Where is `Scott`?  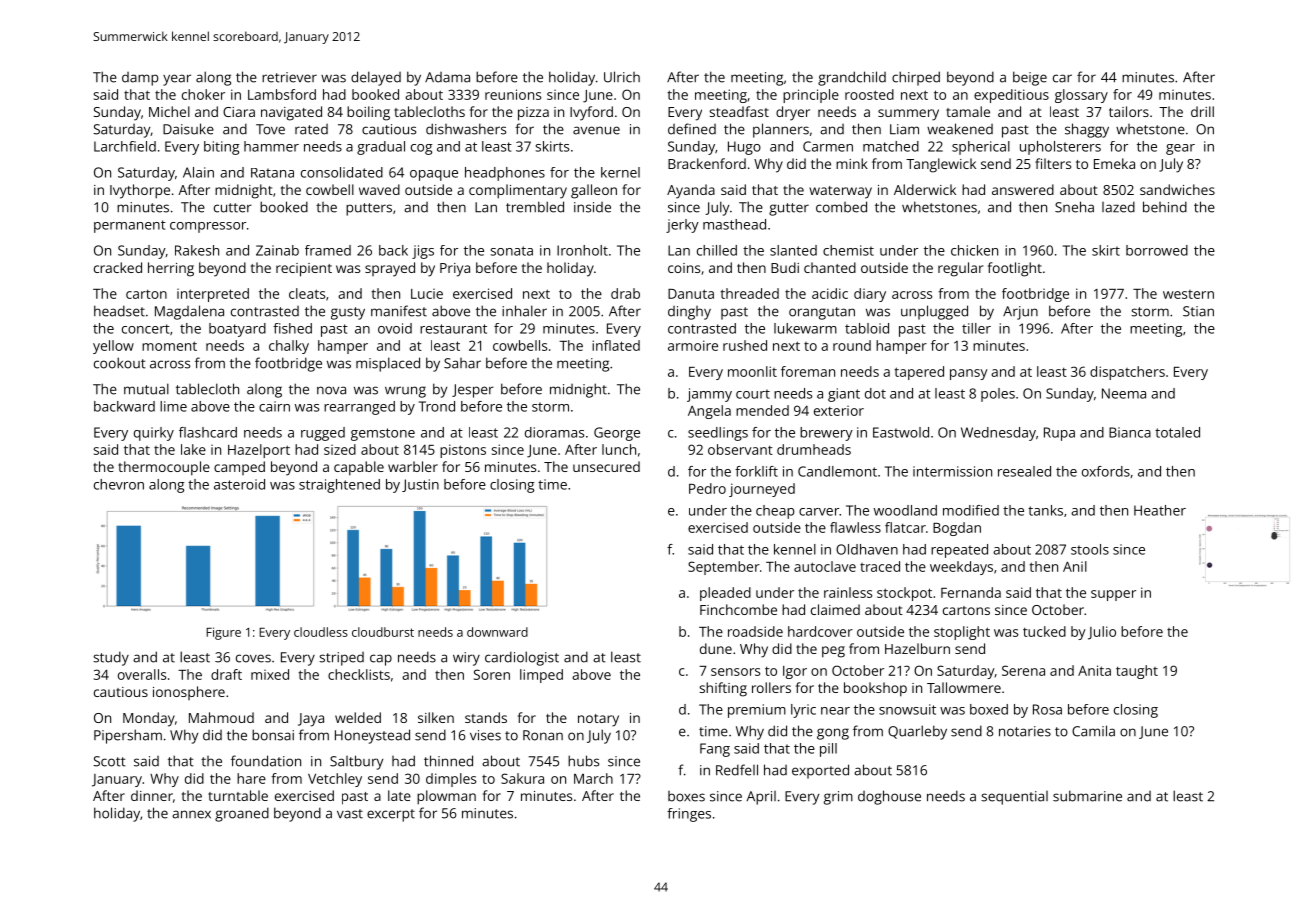 Scott is located at coordinates (109, 761).
